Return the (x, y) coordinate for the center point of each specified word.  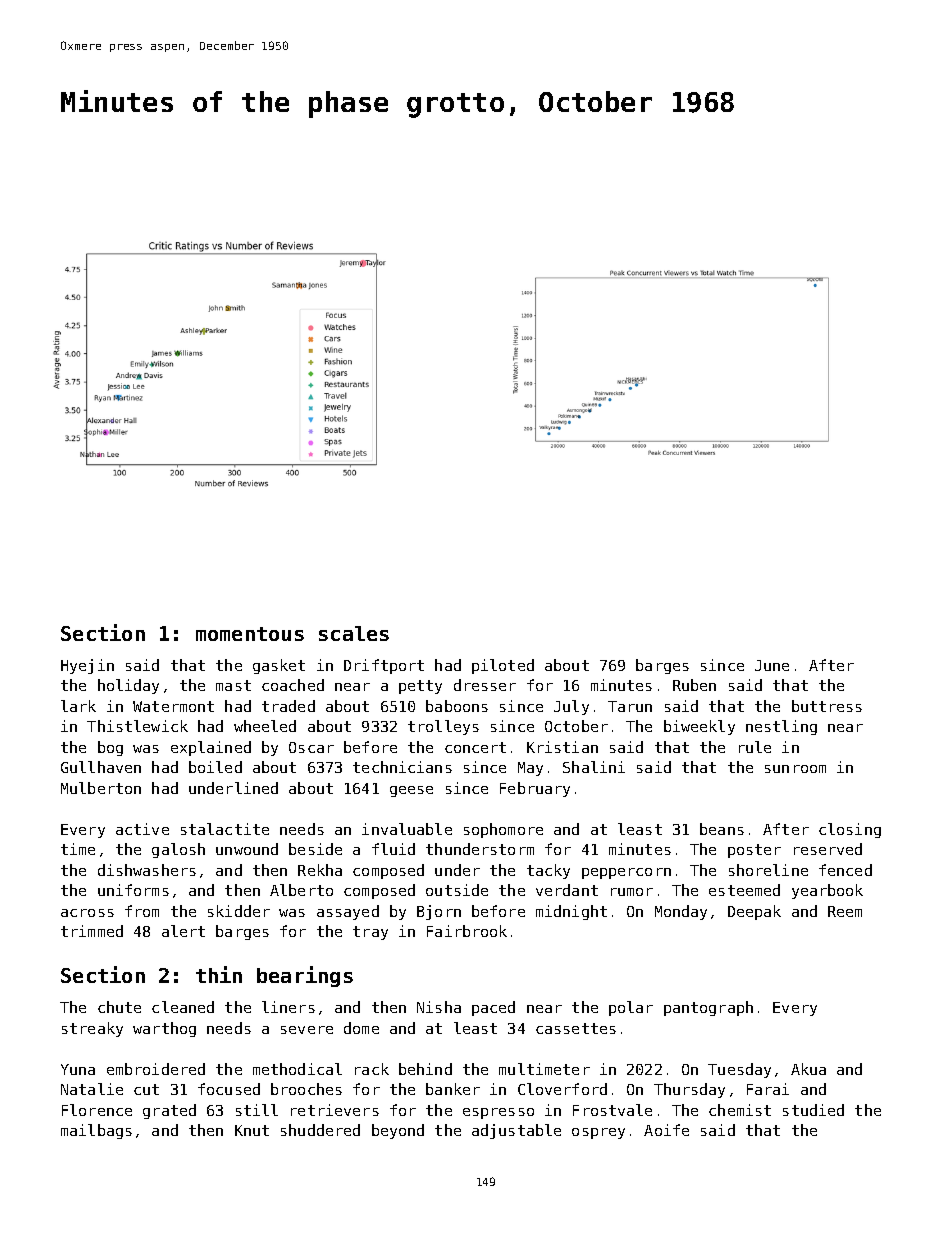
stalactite (225, 829)
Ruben (694, 685)
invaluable (407, 829)
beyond (398, 1131)
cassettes (576, 1028)
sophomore (503, 830)
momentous (250, 634)
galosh (178, 850)
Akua (808, 1069)
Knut (252, 1130)
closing (850, 830)
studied (813, 1110)
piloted (503, 666)
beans (722, 829)
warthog (164, 1029)
